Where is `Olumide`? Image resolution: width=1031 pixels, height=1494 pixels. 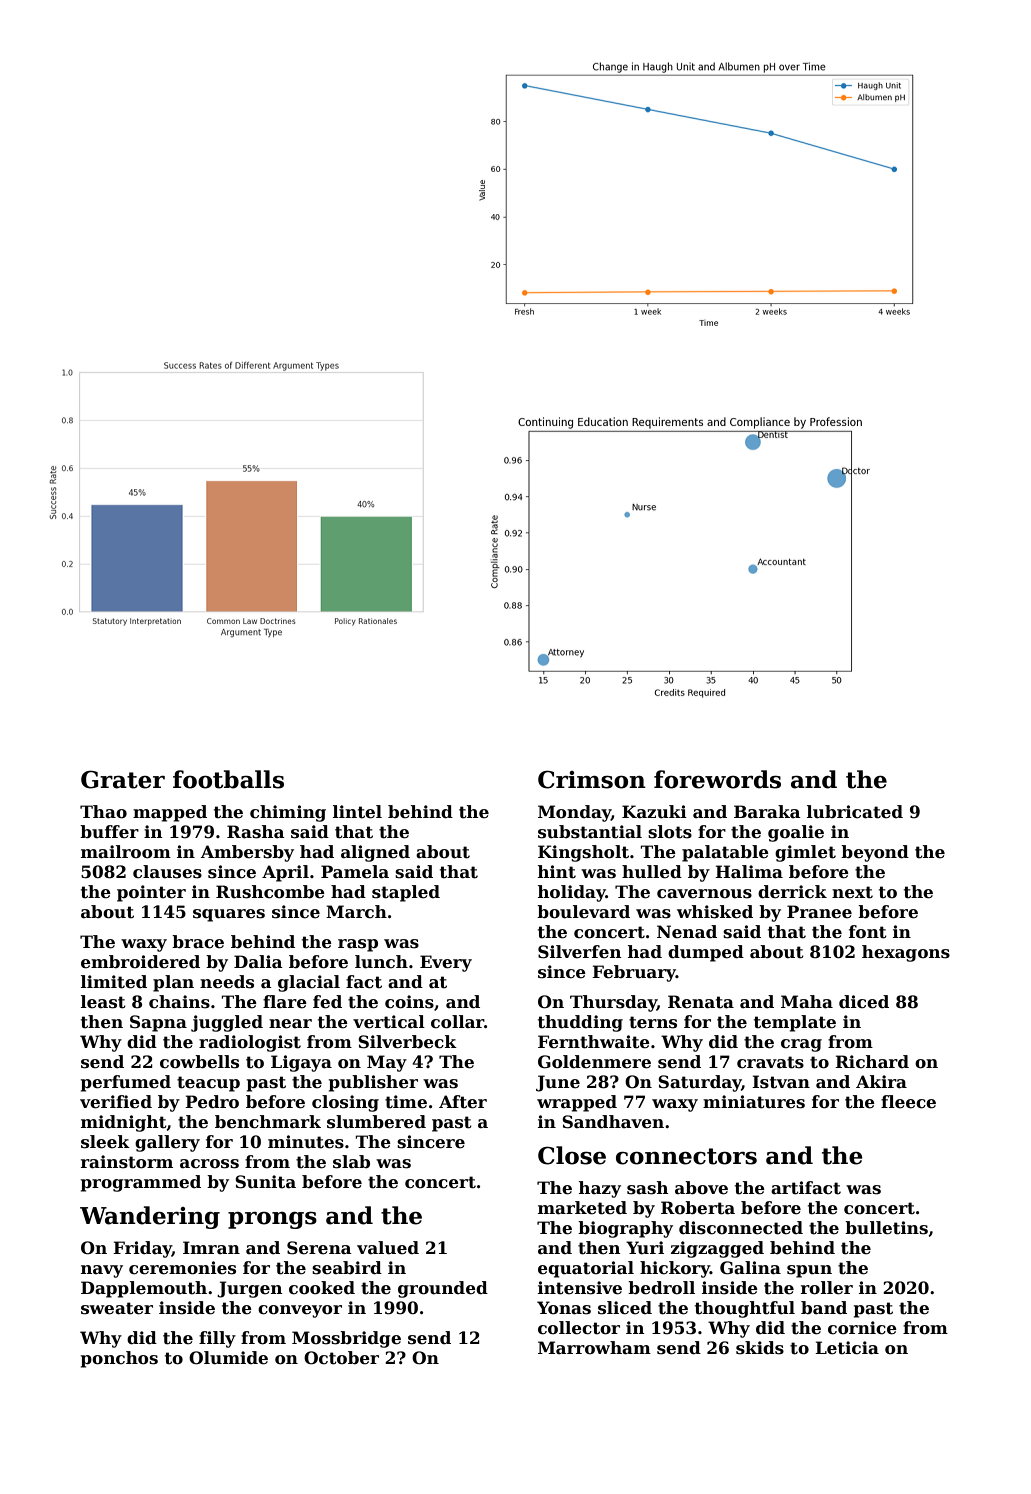
Olumide is located at coordinates (228, 1358).
